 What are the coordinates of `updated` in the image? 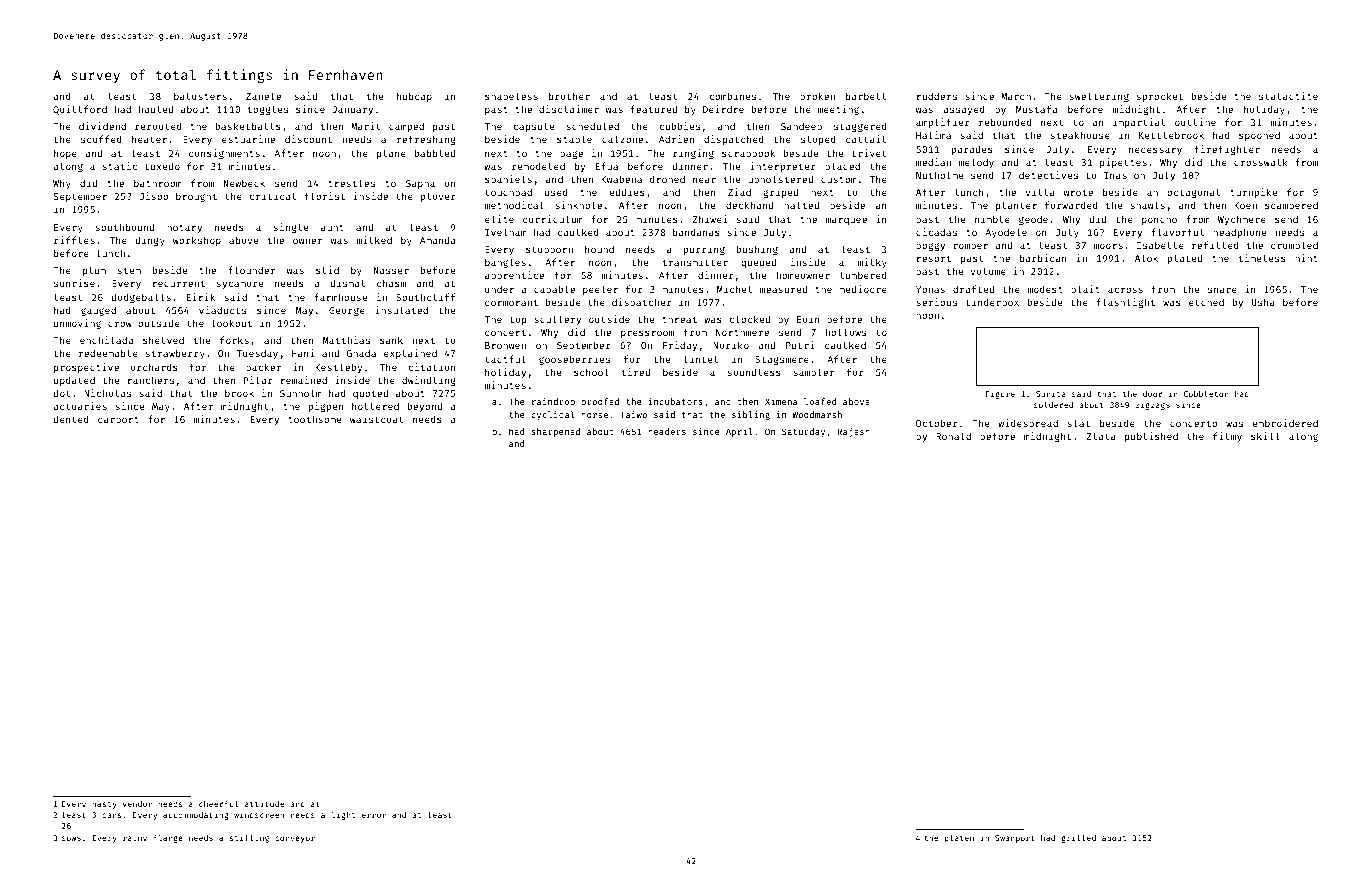 It's located at (74, 381).
